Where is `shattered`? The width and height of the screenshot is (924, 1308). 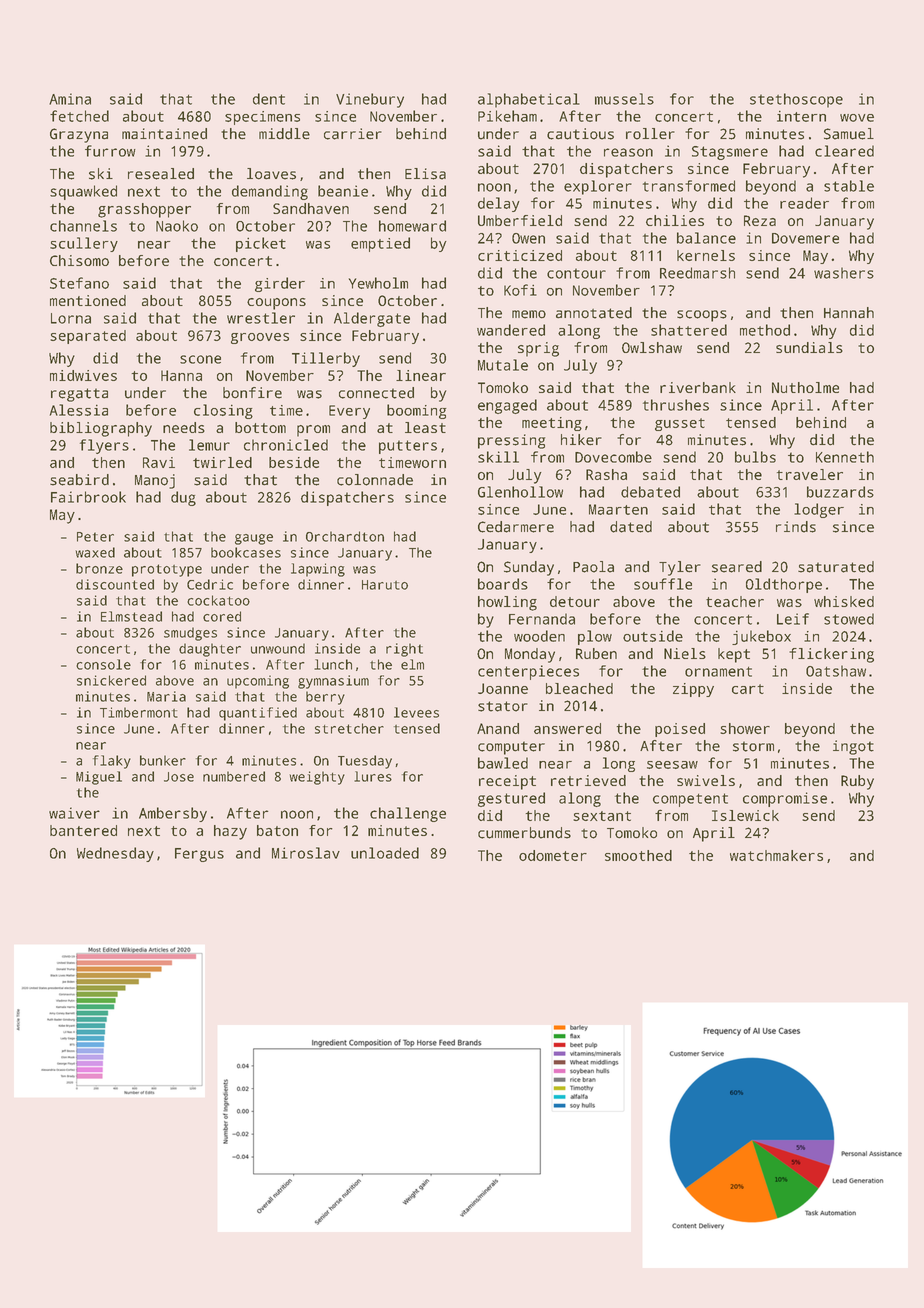
shattered is located at coordinates (689, 330).
